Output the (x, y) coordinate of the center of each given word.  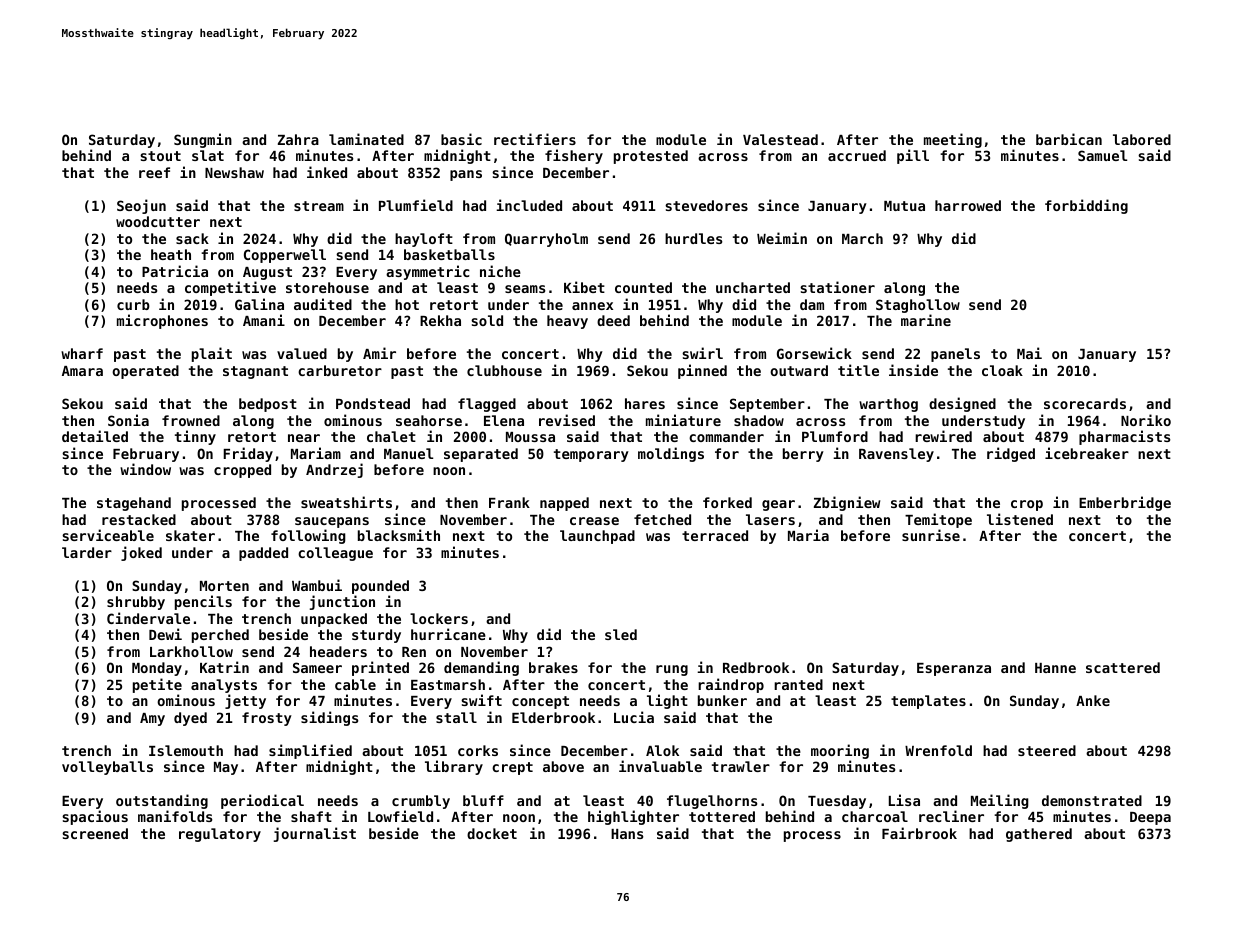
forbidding (1086, 206)
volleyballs (107, 768)
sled (621, 634)
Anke (1093, 700)
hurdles (693, 238)
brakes (553, 667)
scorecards (1085, 403)
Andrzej (334, 470)
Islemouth (186, 750)
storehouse (327, 287)
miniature (683, 420)
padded (263, 554)
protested (651, 157)
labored (1142, 139)
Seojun (141, 206)
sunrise (931, 535)
